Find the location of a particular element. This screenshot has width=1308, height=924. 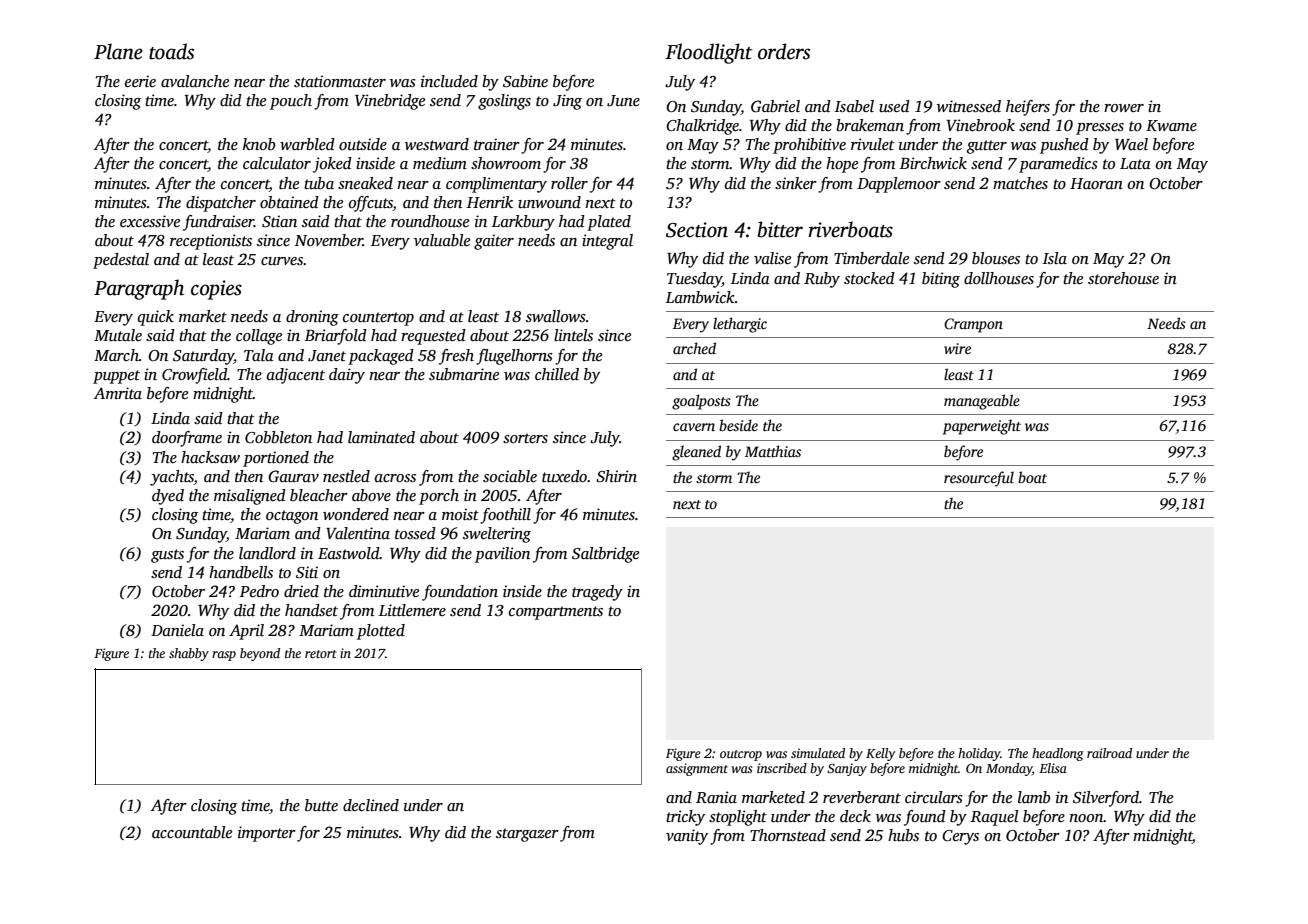

rower is located at coordinates (1124, 108).
